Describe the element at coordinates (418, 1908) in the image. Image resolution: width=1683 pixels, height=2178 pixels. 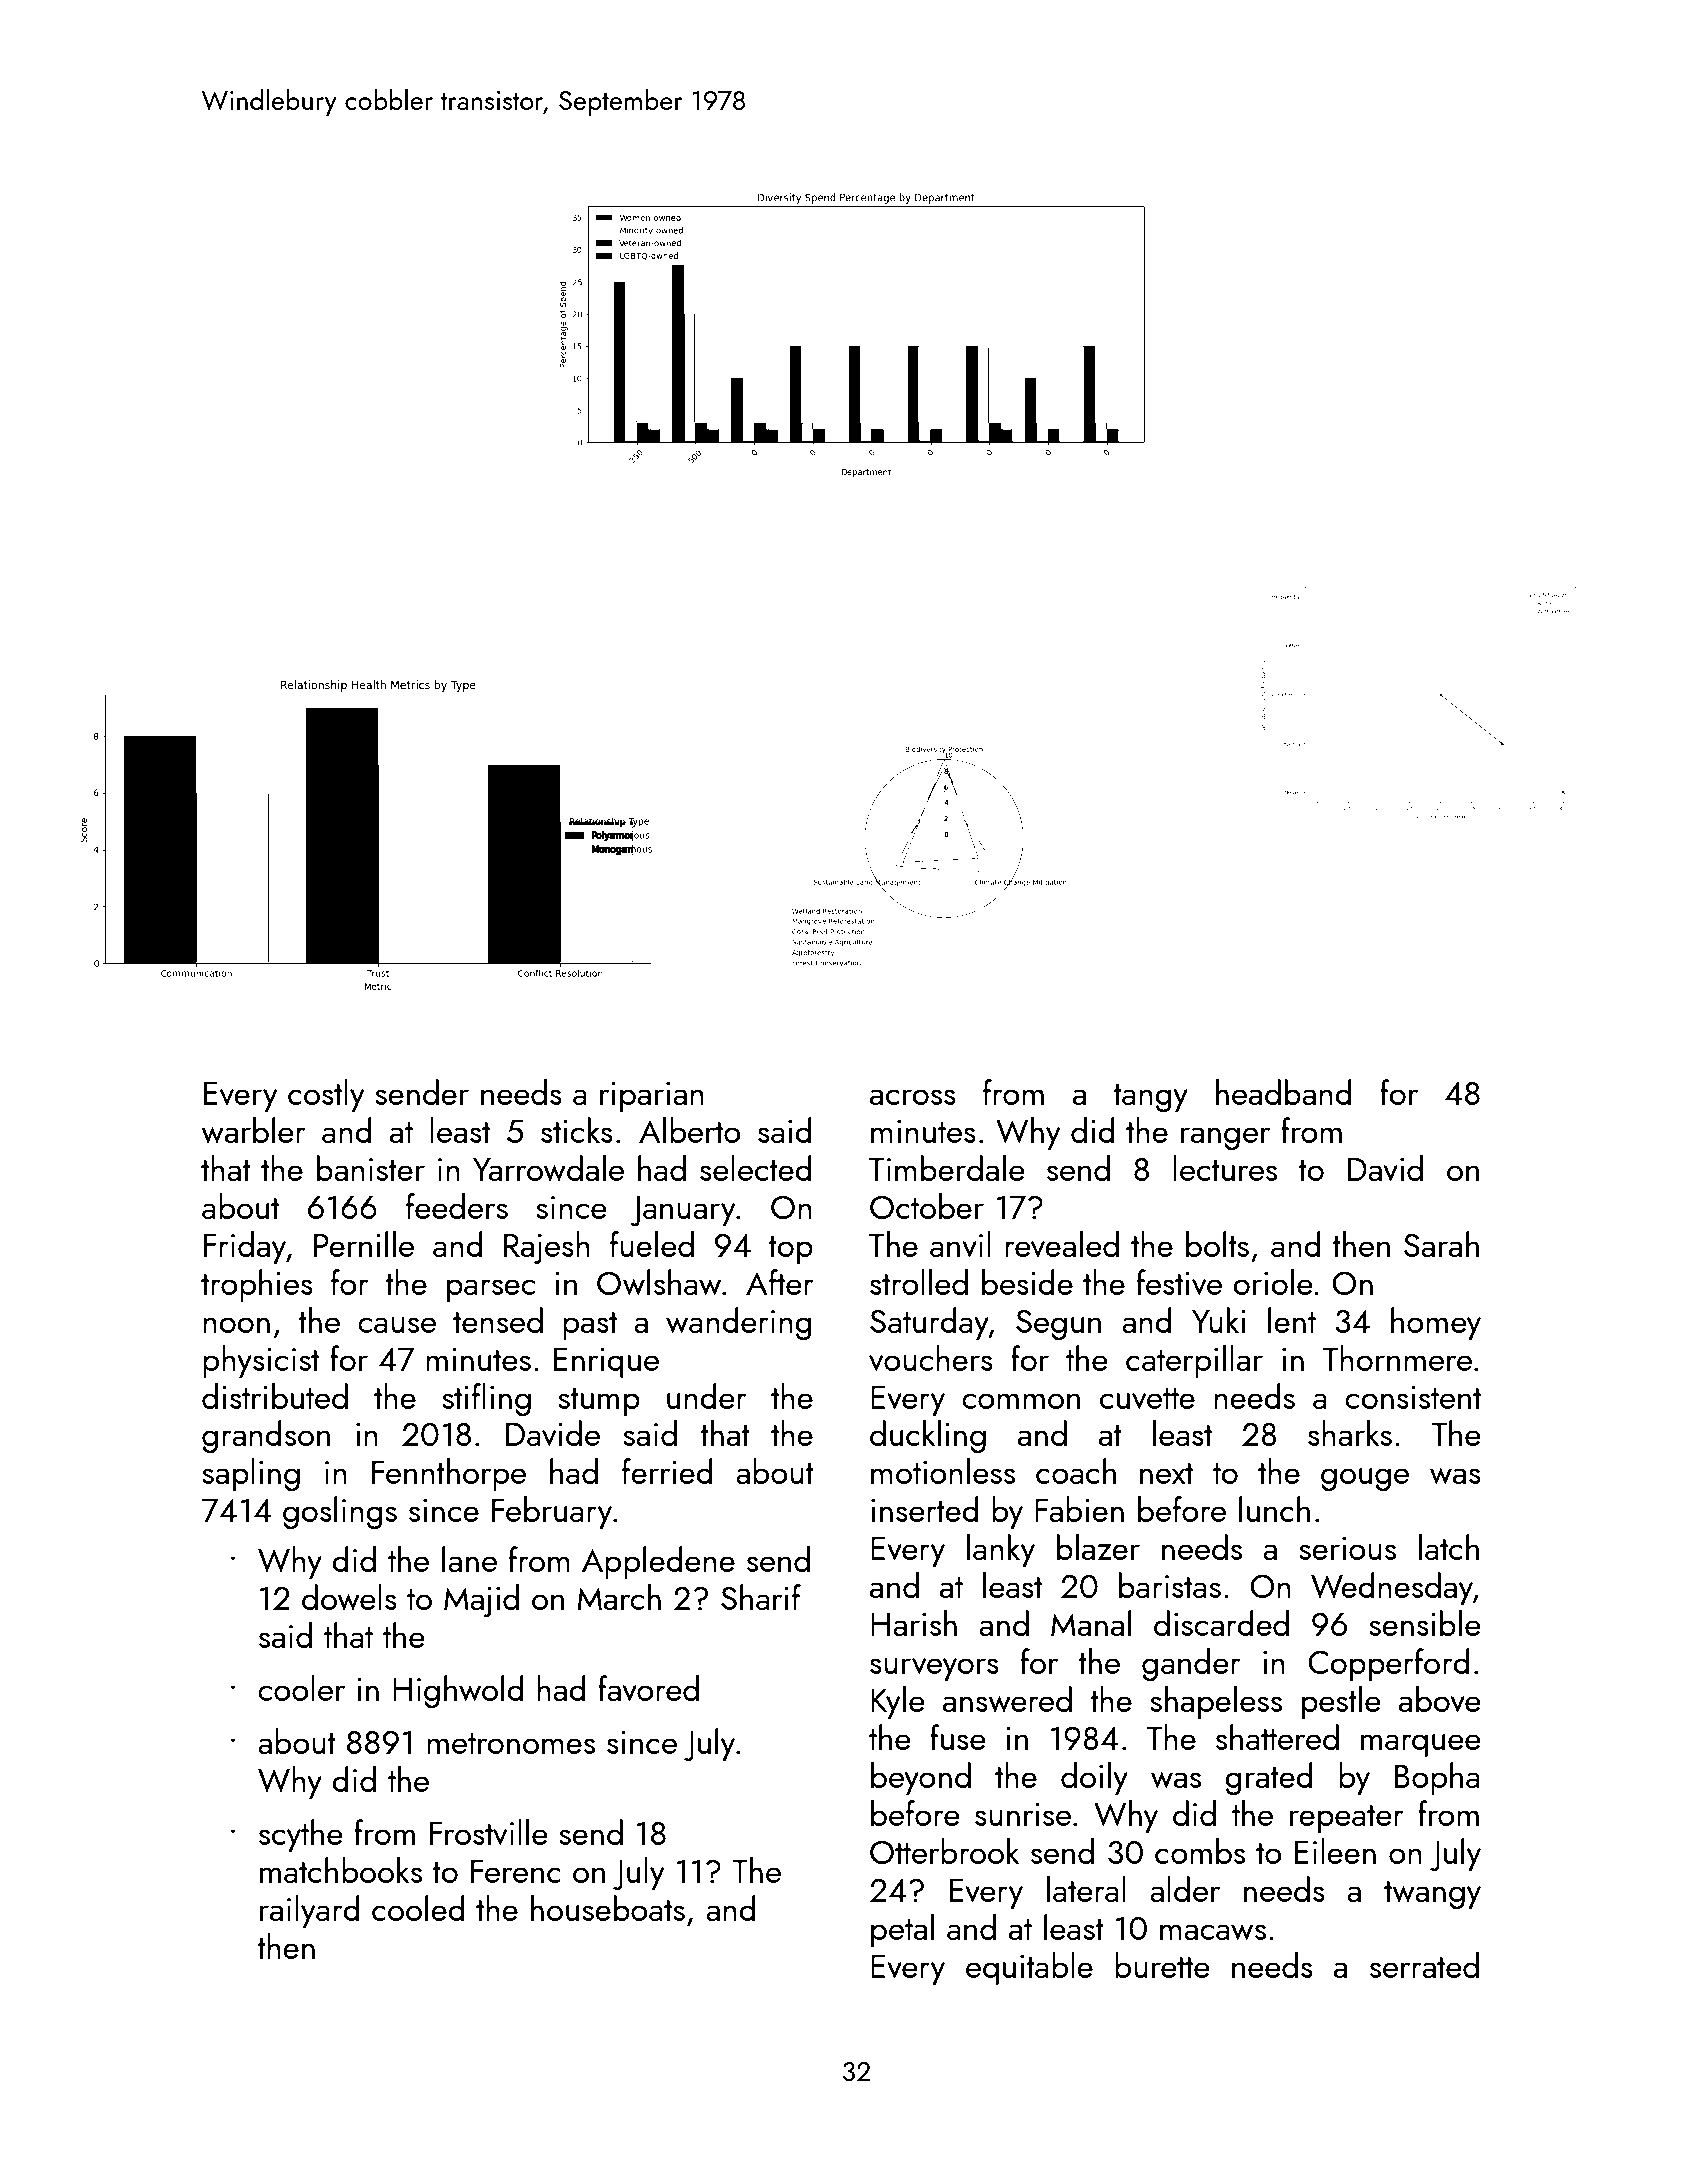
I see `cooled` at that location.
